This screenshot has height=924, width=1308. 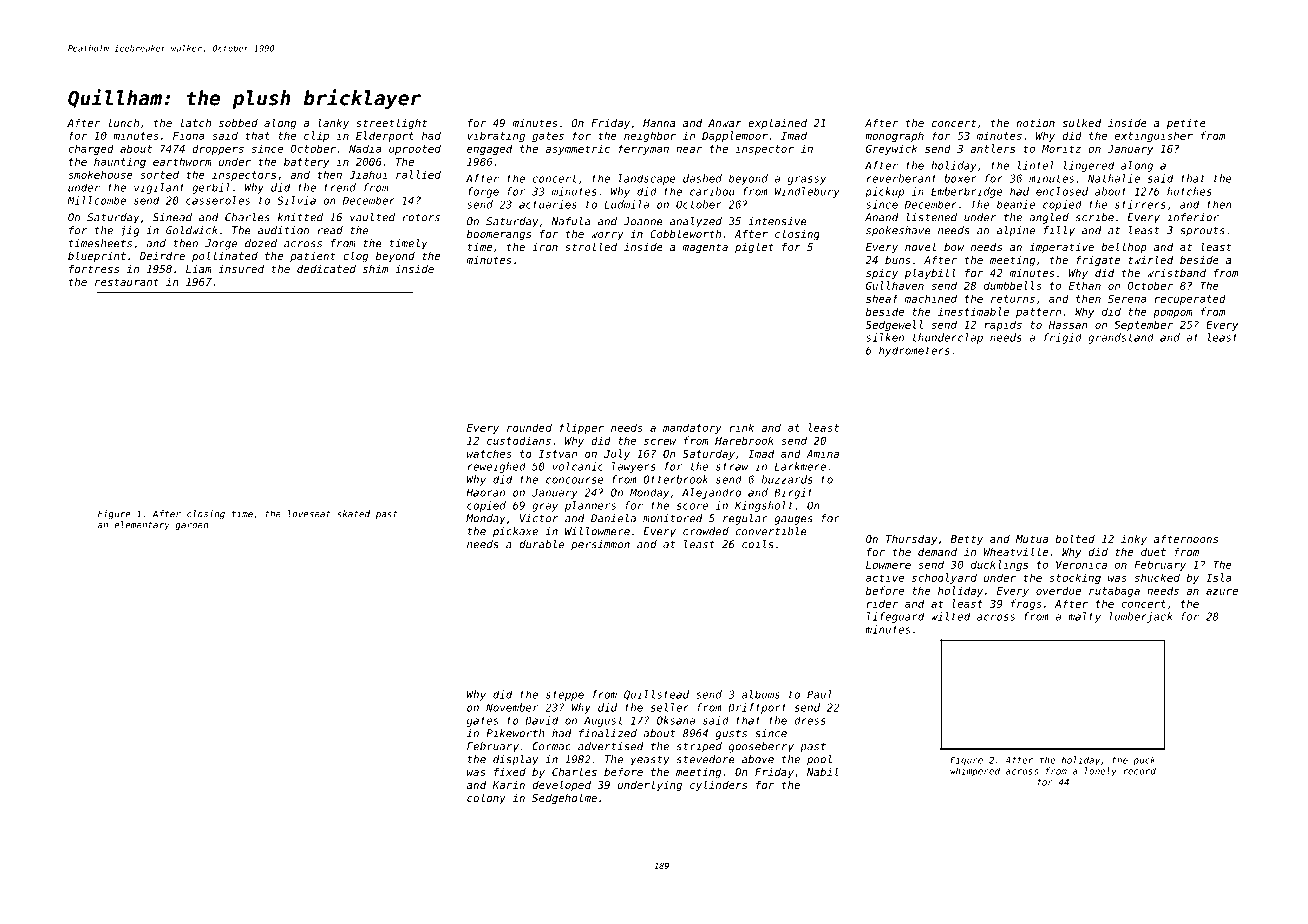 I want to click on sprouts, so click(x=1202, y=232).
